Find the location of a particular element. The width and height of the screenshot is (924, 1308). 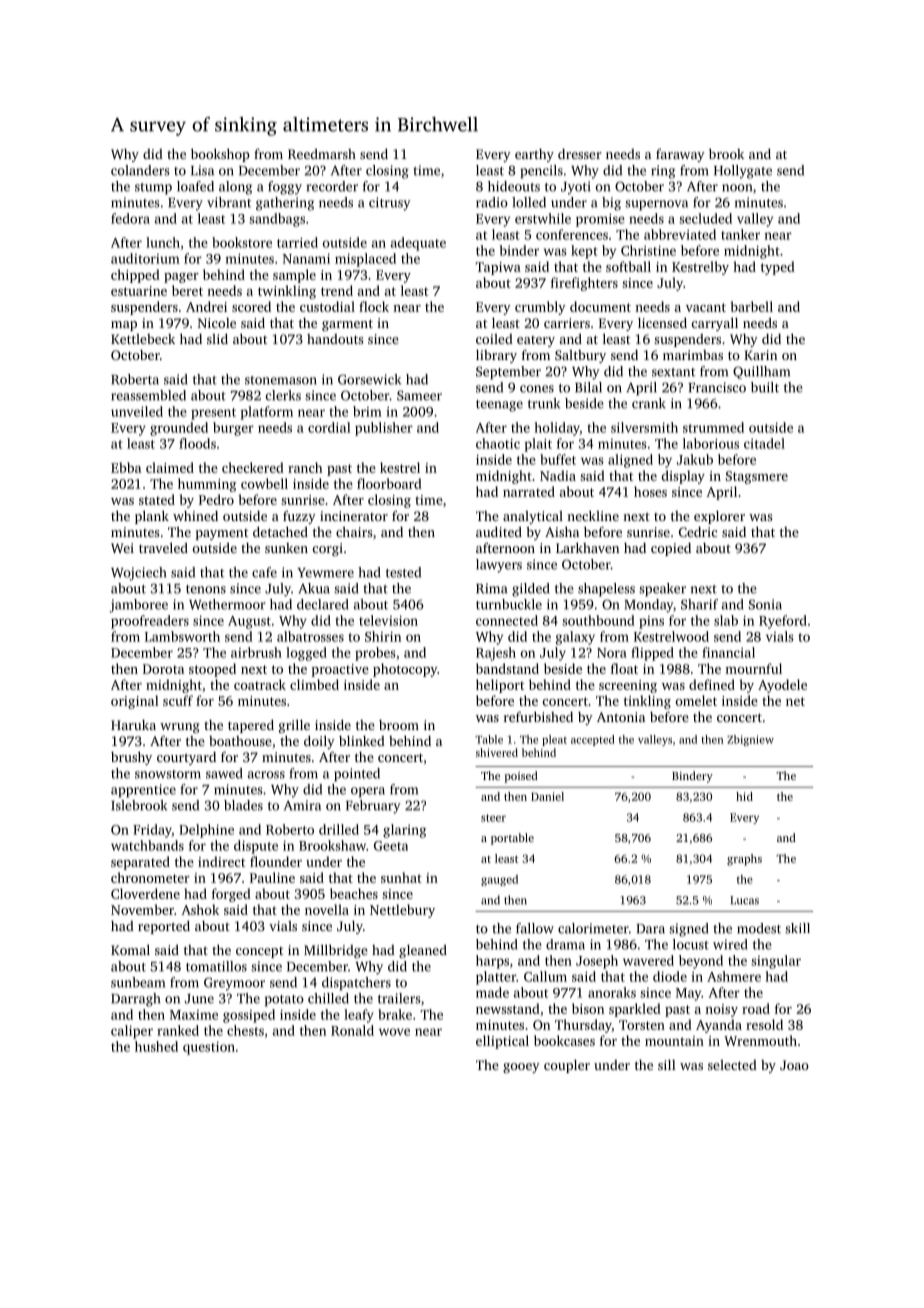

question is located at coordinates (209, 1048).
